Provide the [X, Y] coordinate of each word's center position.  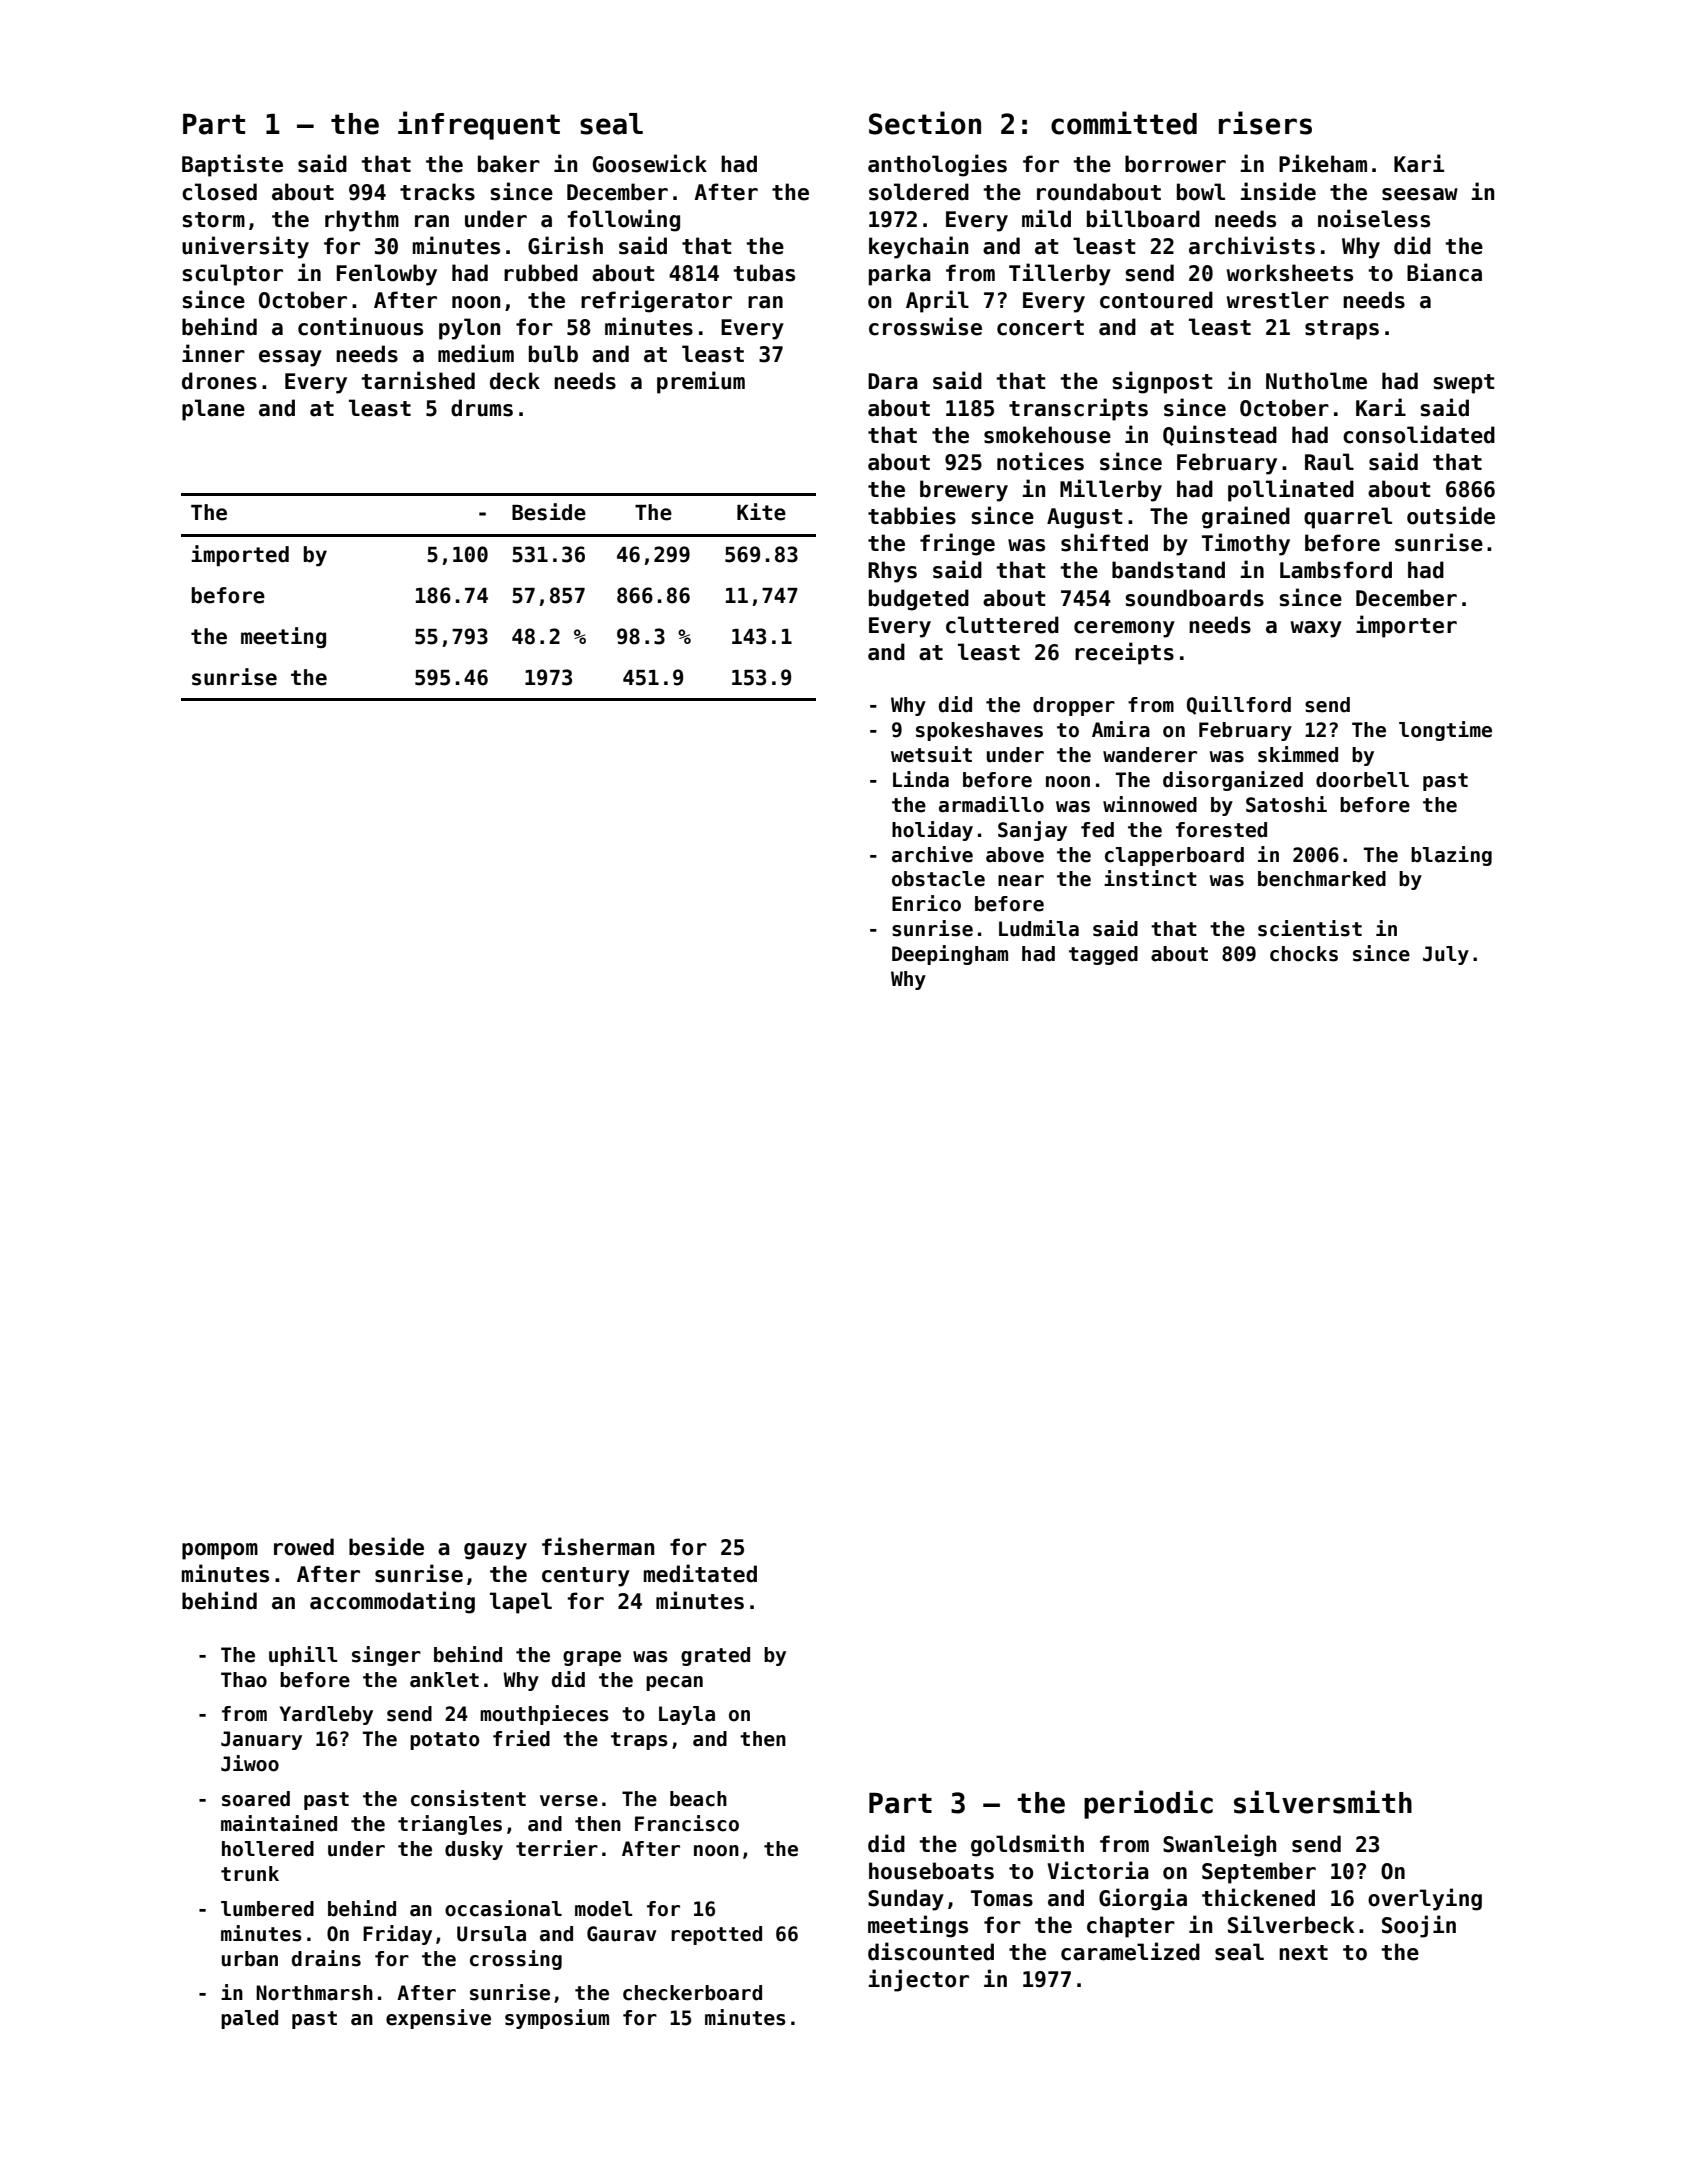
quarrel [1348, 518]
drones [219, 381]
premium [701, 382]
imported [240, 555]
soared [256, 1799]
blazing [1451, 856]
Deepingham [950, 955]
